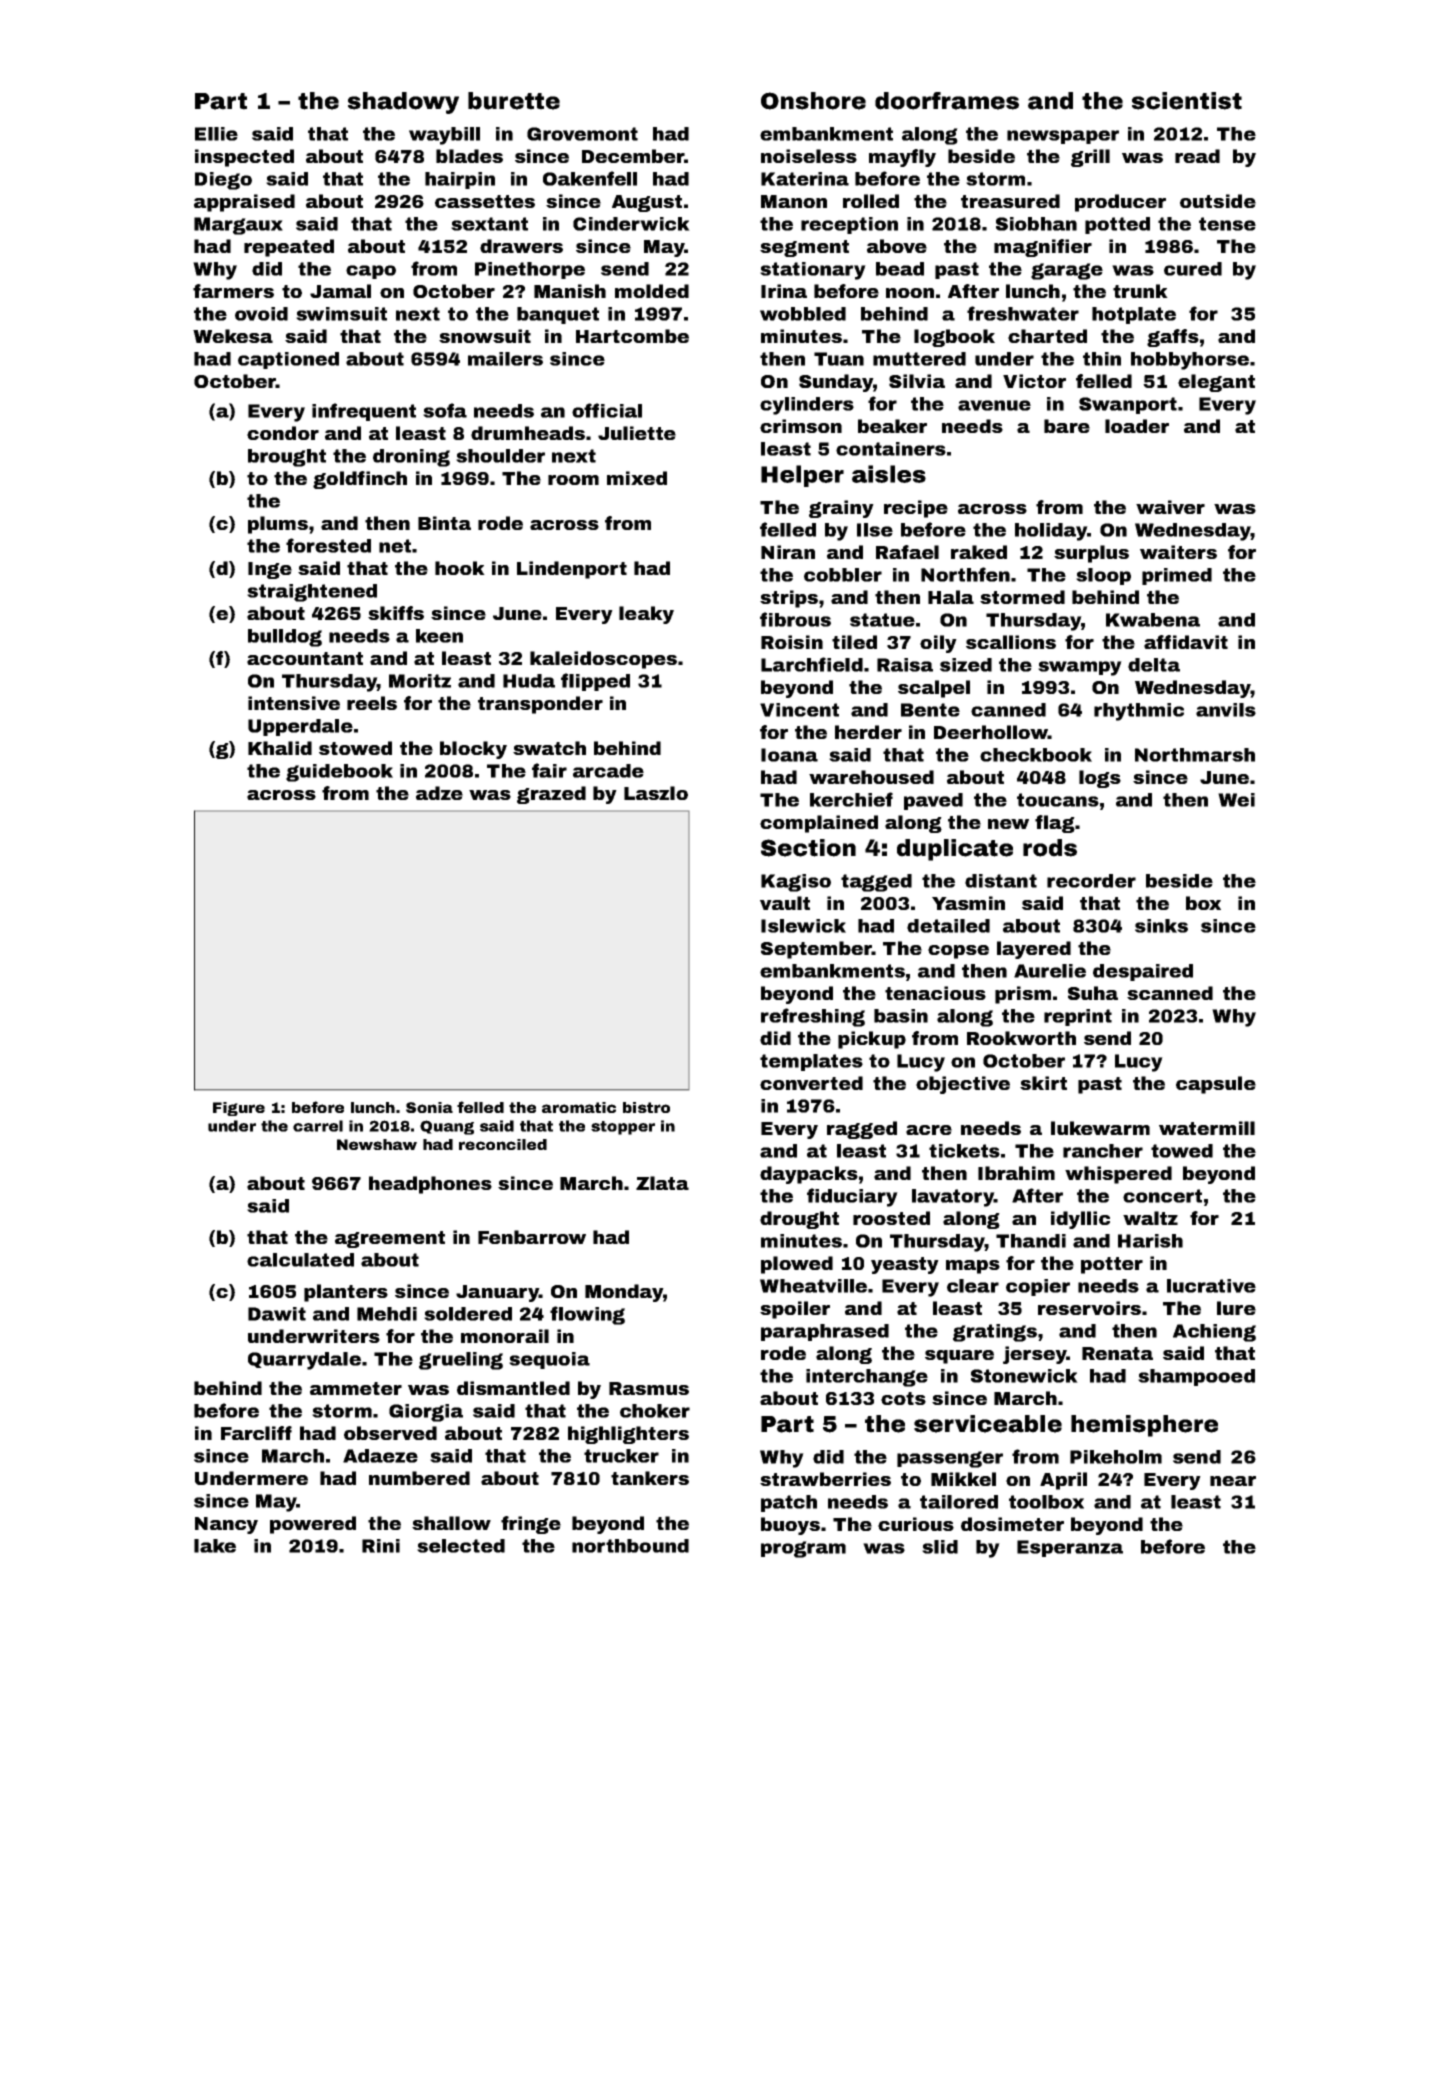 This image has height=2100, width=1450. I want to click on droning, so click(411, 458).
